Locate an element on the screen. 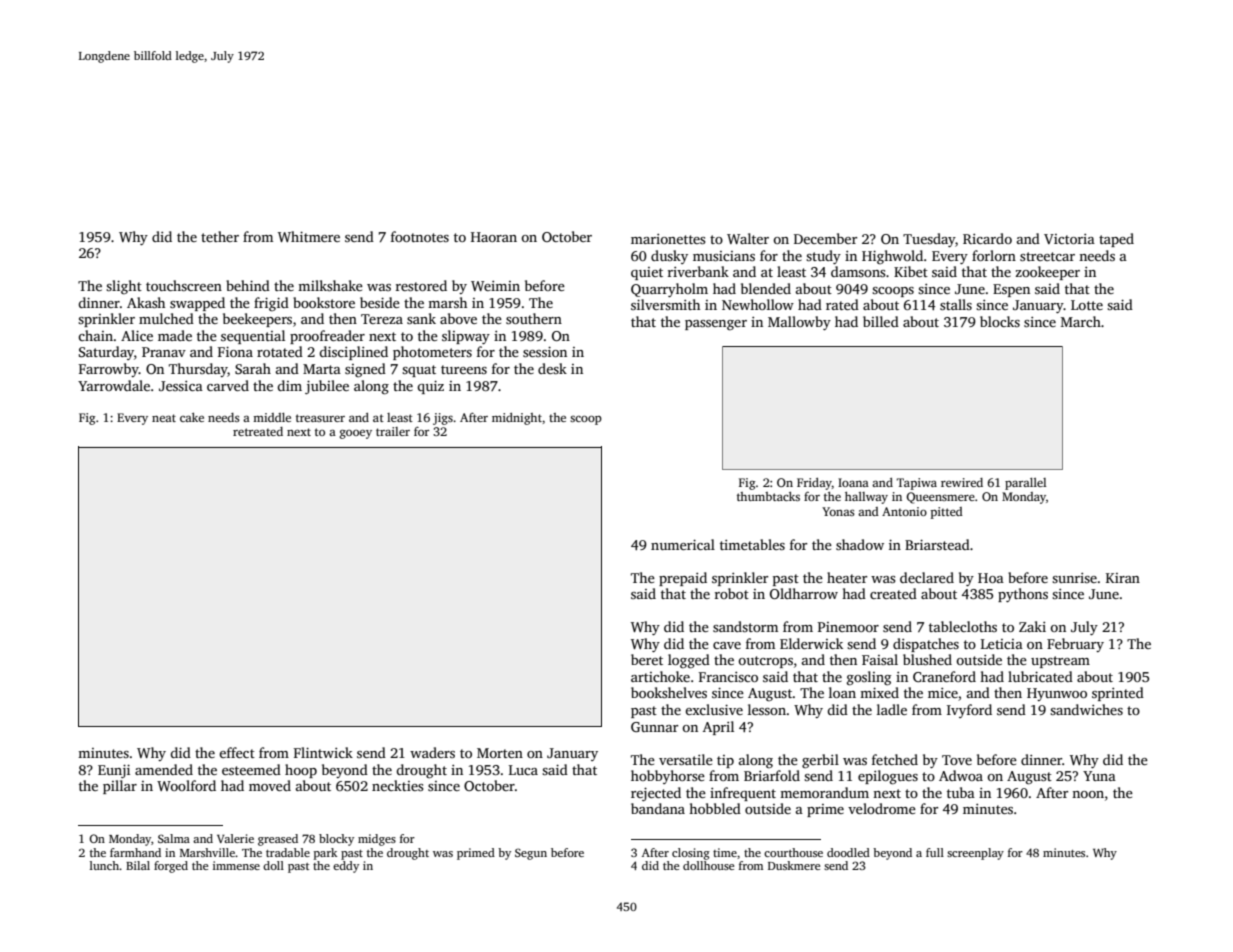 This screenshot has height=952, width=1233. marionettes is located at coordinates (668, 239).
